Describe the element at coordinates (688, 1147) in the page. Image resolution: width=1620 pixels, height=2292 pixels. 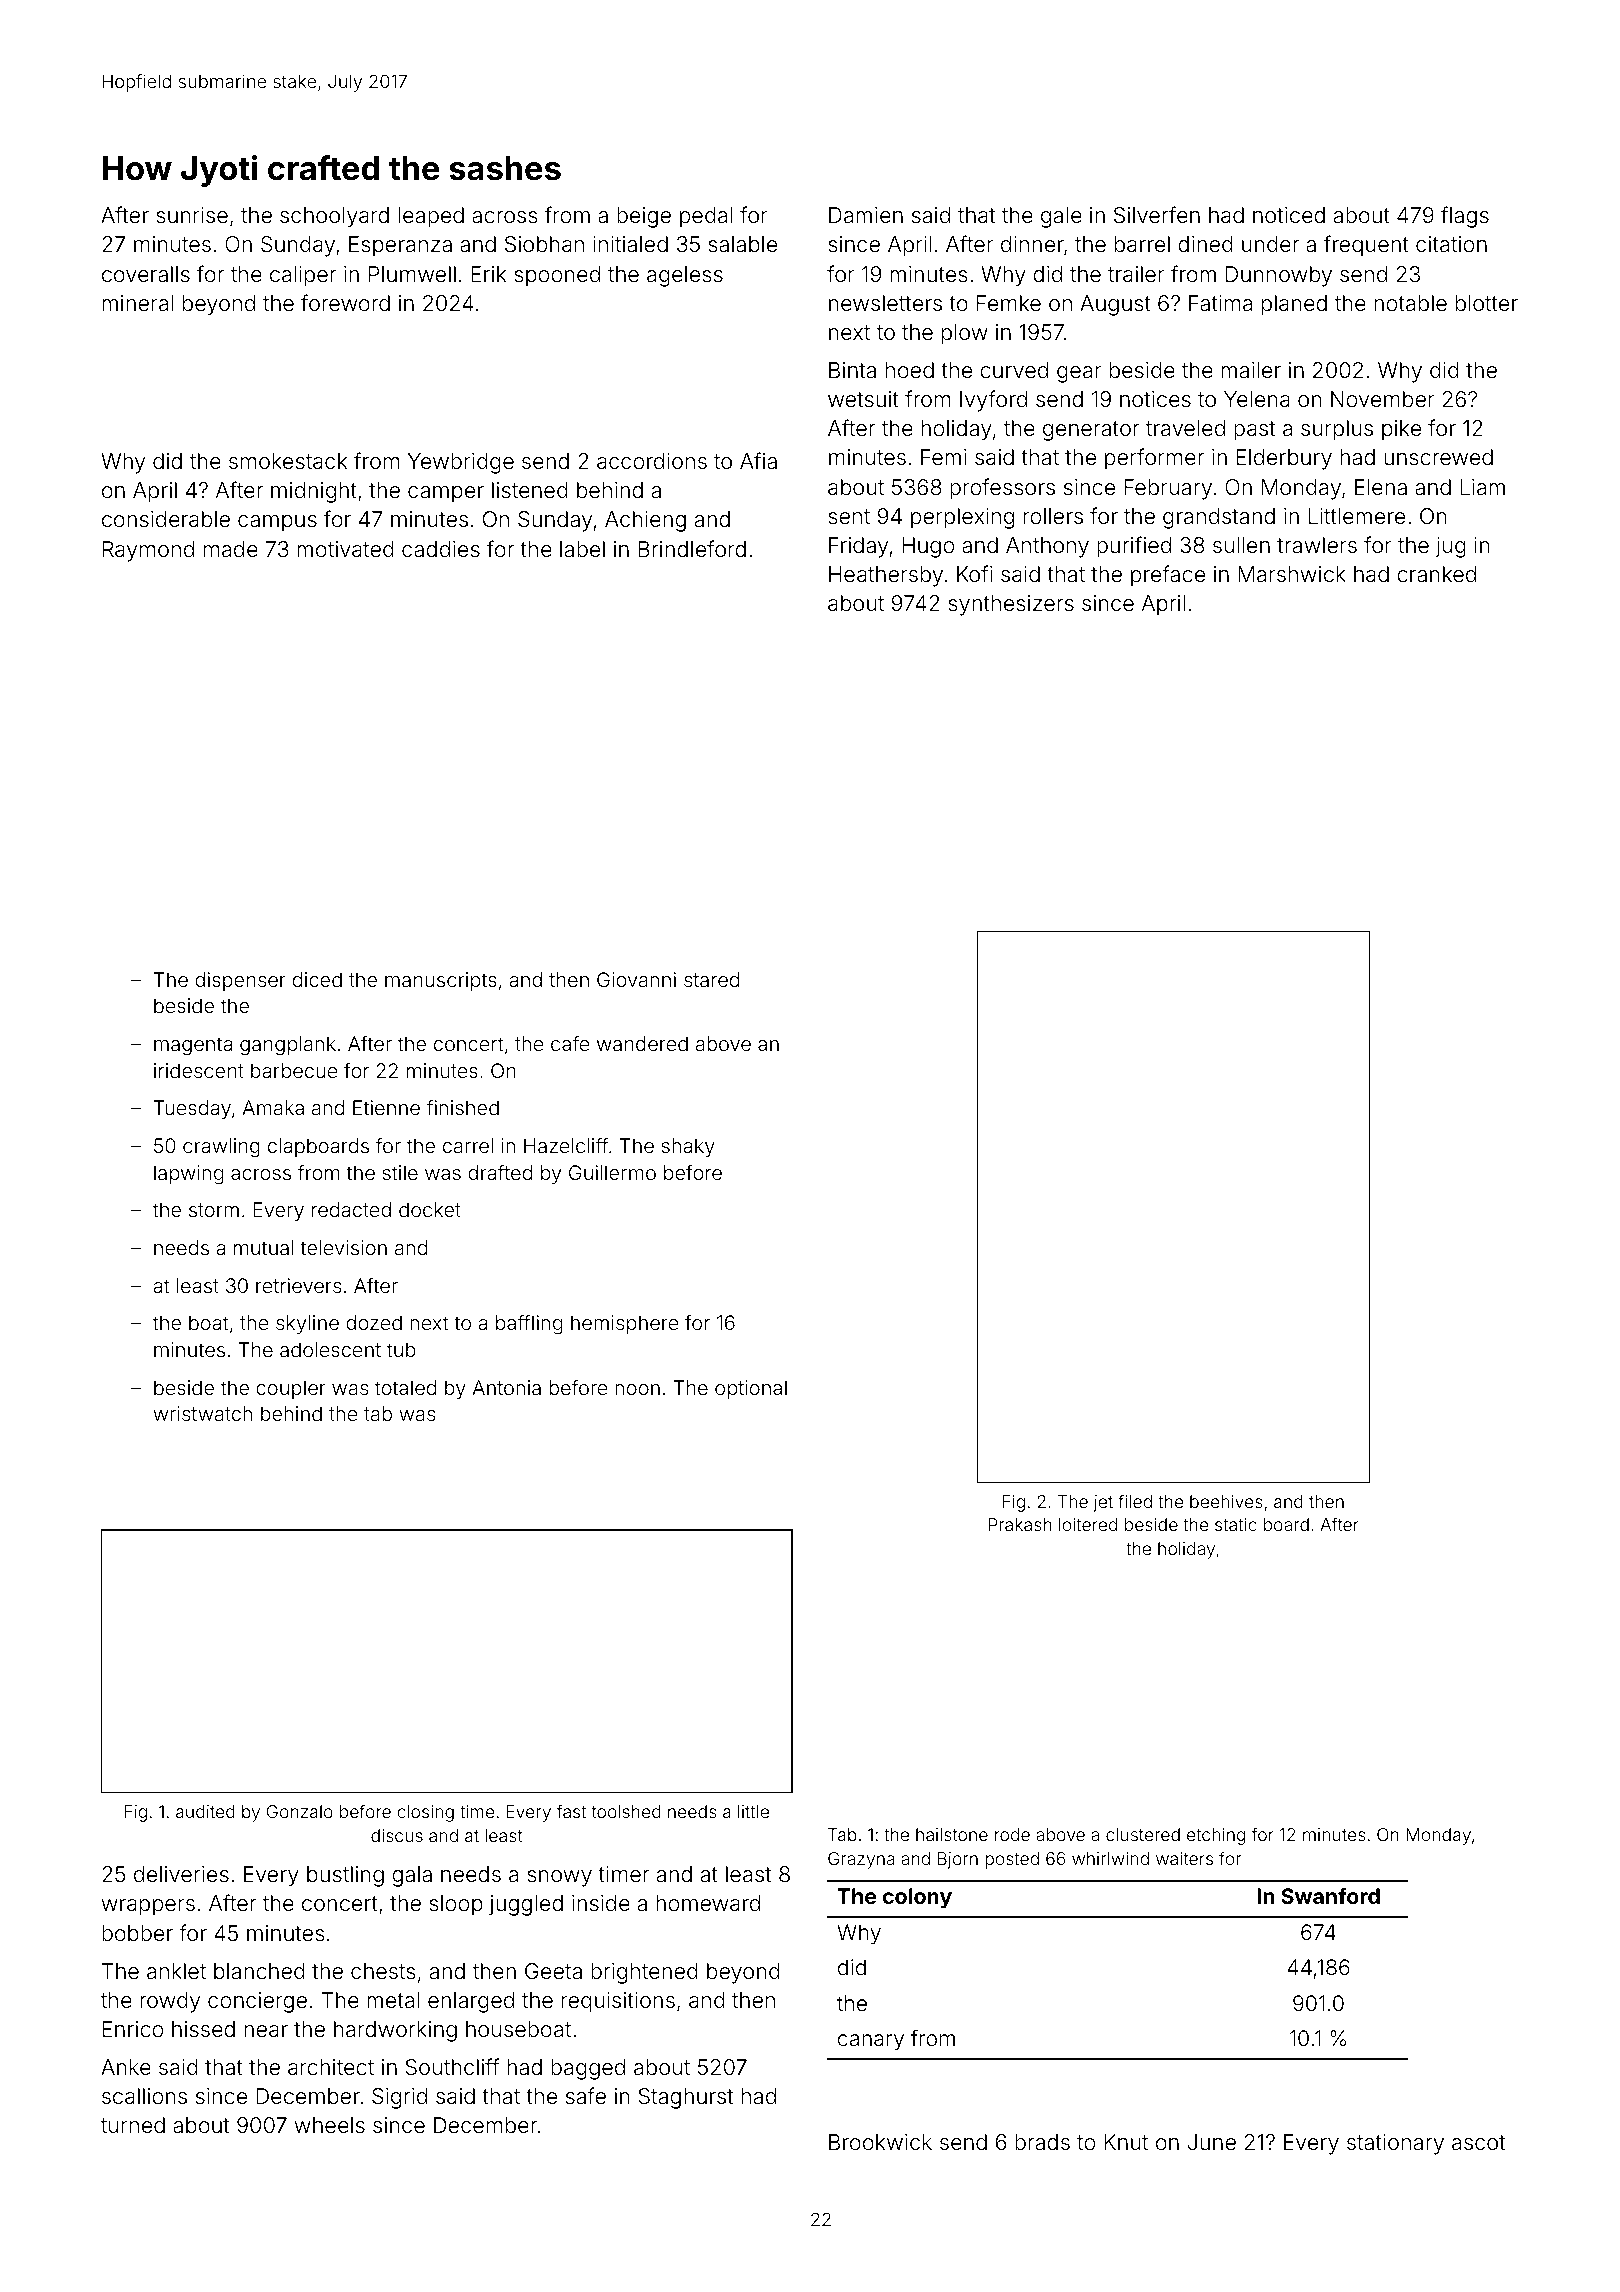
I see `shaky` at that location.
